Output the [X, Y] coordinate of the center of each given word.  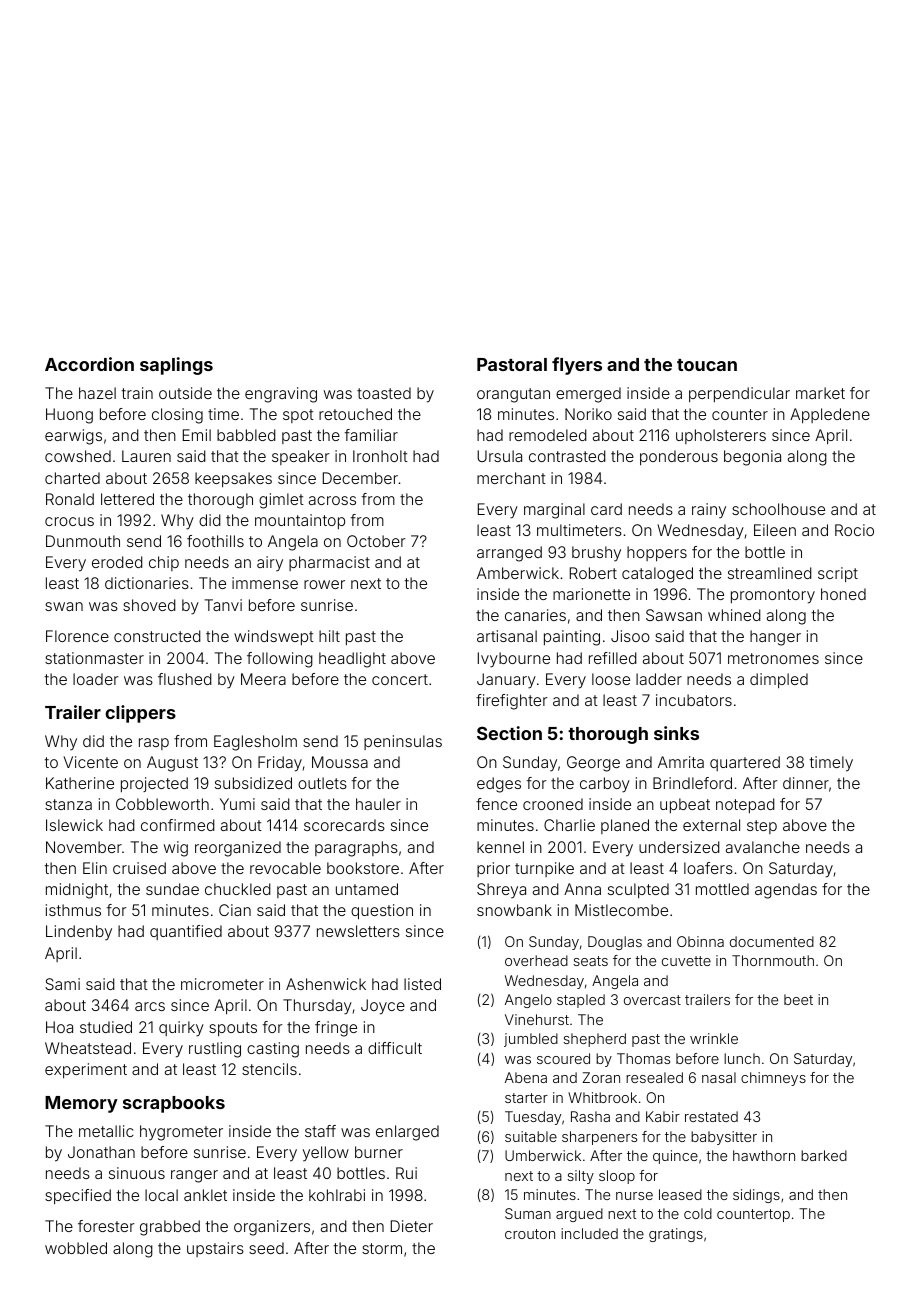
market [820, 393]
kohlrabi [337, 1195]
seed [266, 1248]
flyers [577, 366]
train [137, 393]
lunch [742, 1058]
